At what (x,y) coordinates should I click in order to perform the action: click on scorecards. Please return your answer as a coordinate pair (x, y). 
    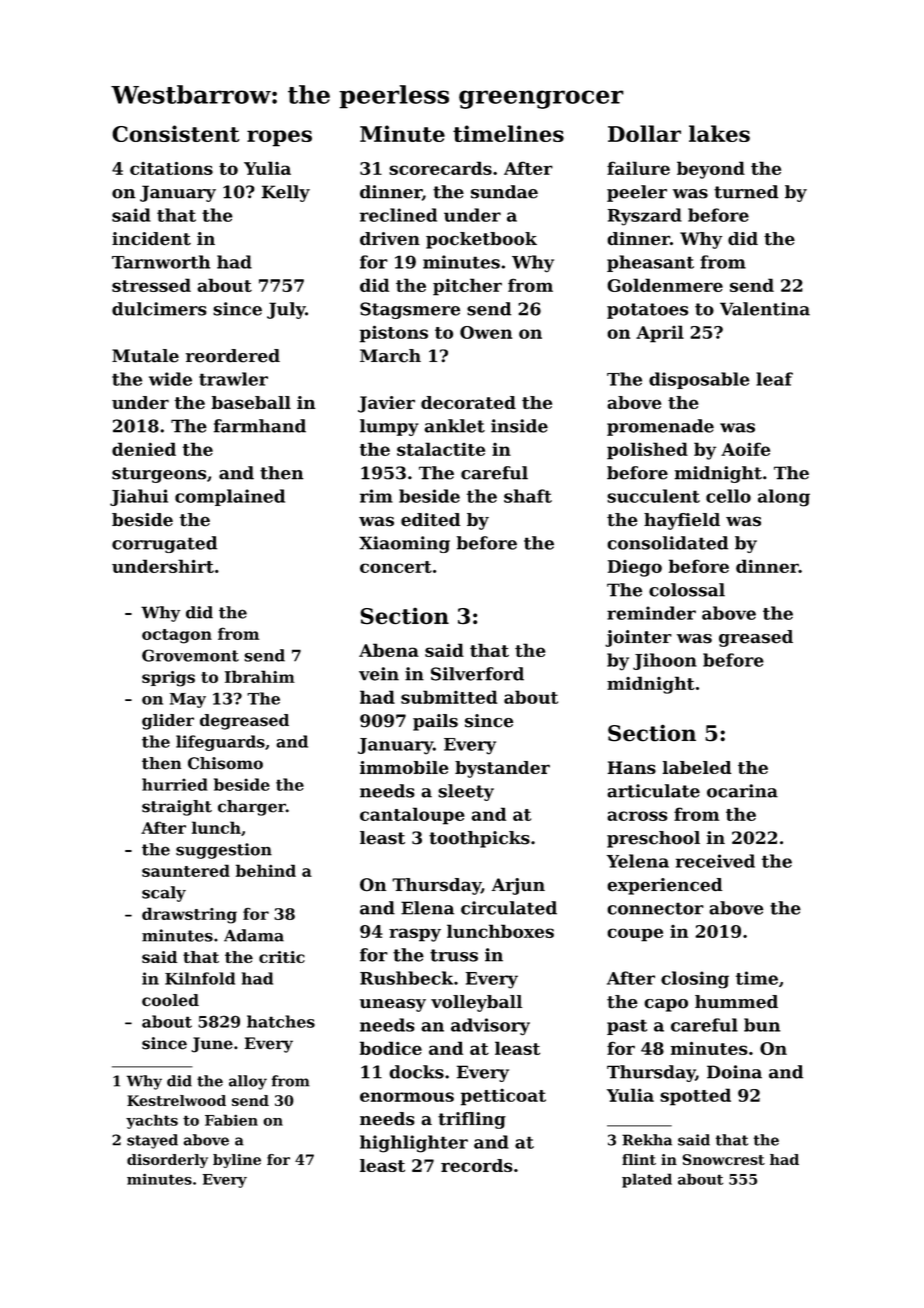
    Looking at the image, I should click on (440, 168).
